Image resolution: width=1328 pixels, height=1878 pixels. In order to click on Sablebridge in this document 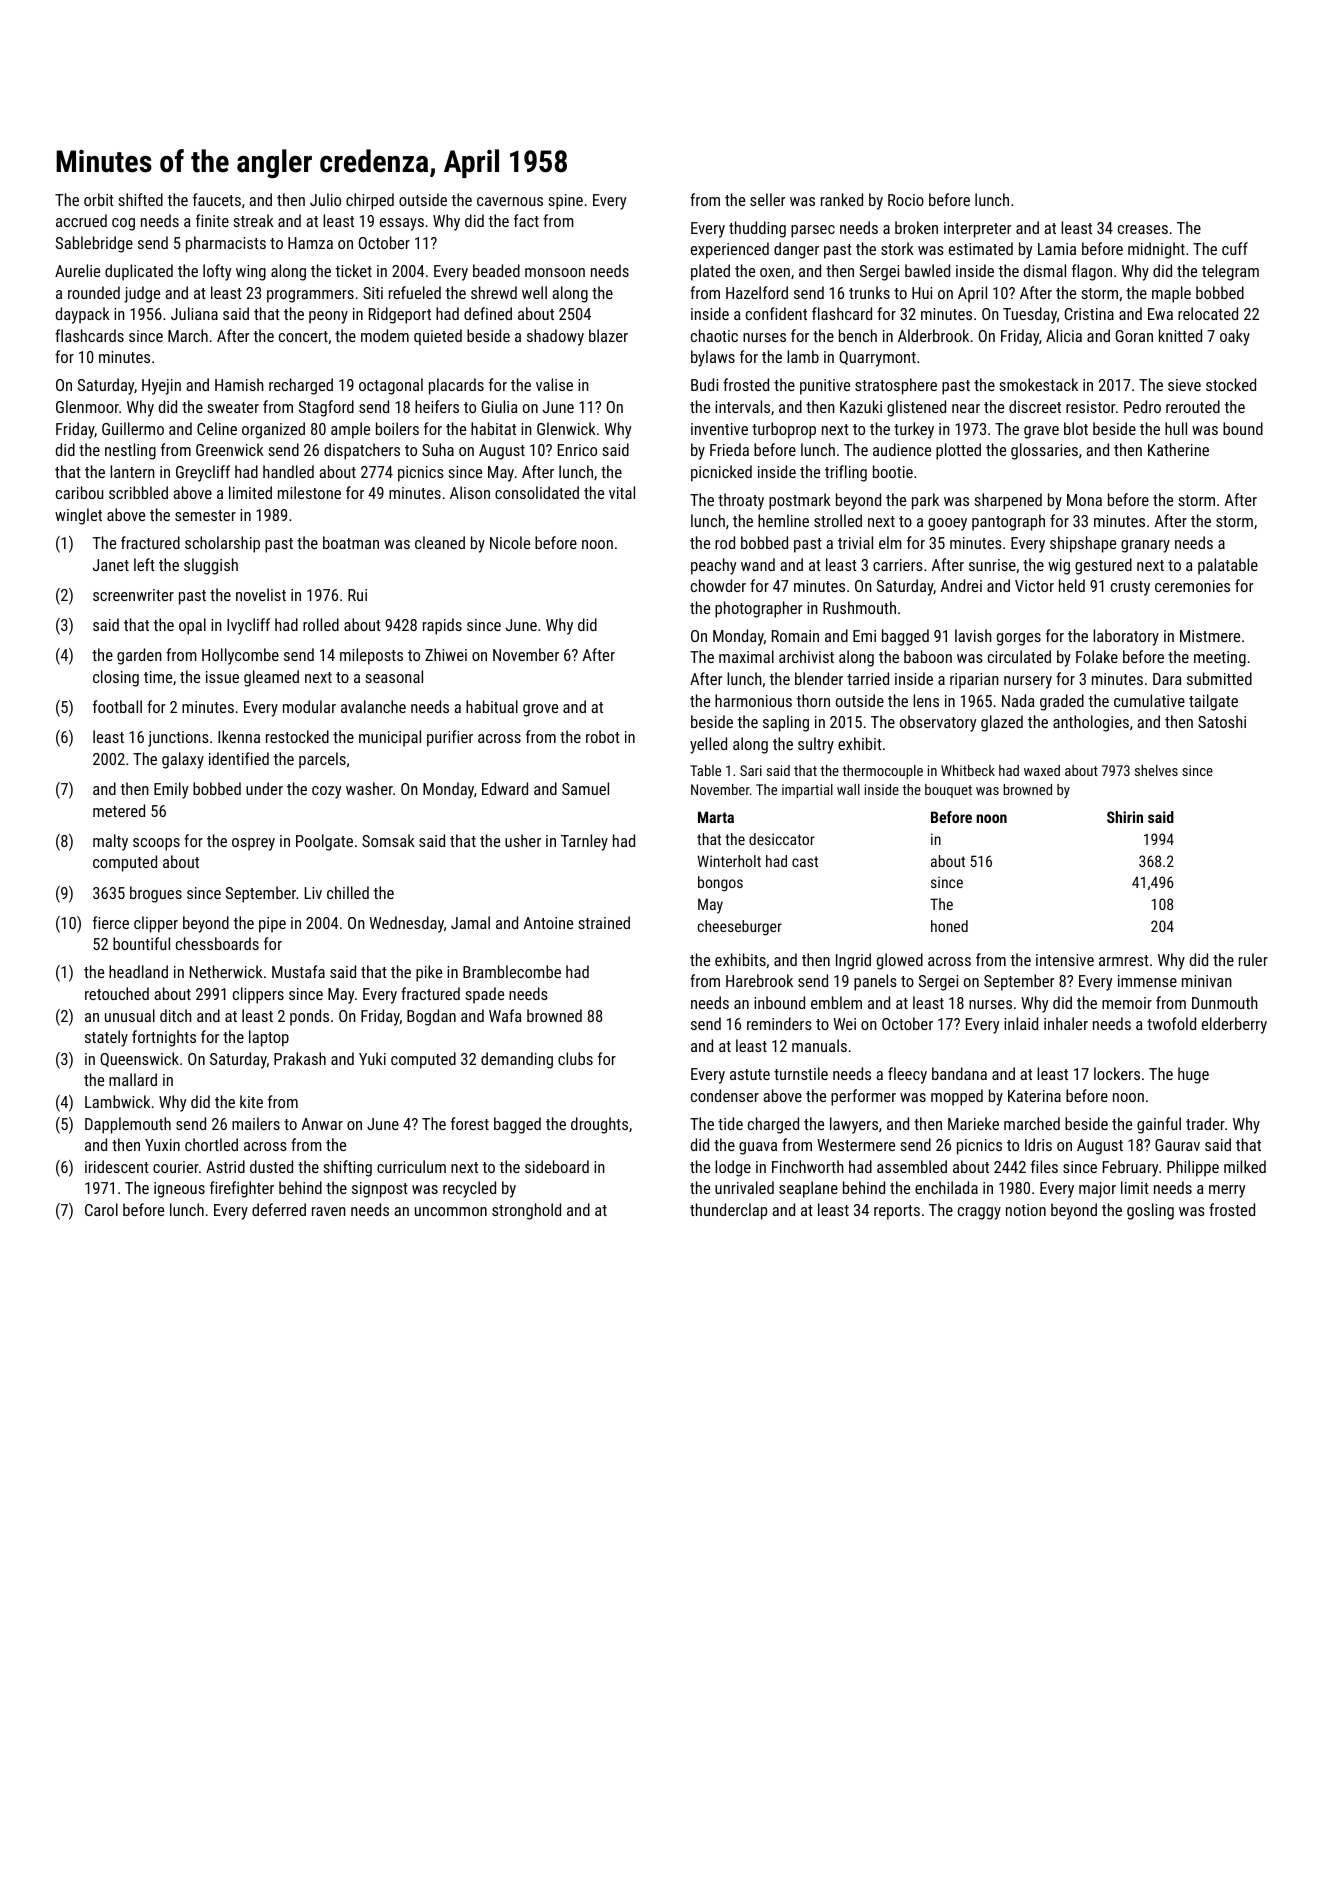, I will do `click(94, 244)`.
